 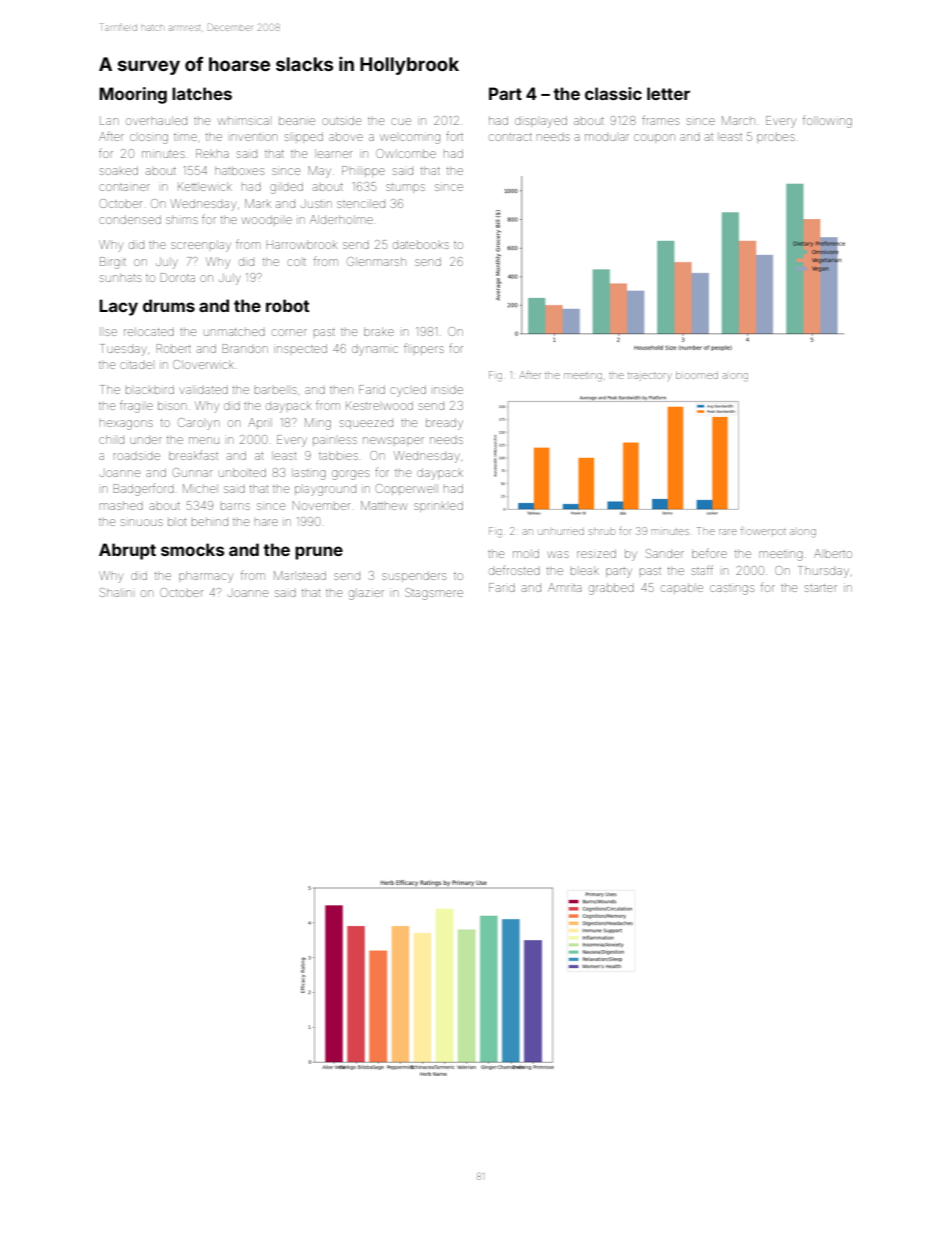 What do you see at coordinates (127, 551) in the screenshot?
I see `Abrupt` at bounding box center [127, 551].
